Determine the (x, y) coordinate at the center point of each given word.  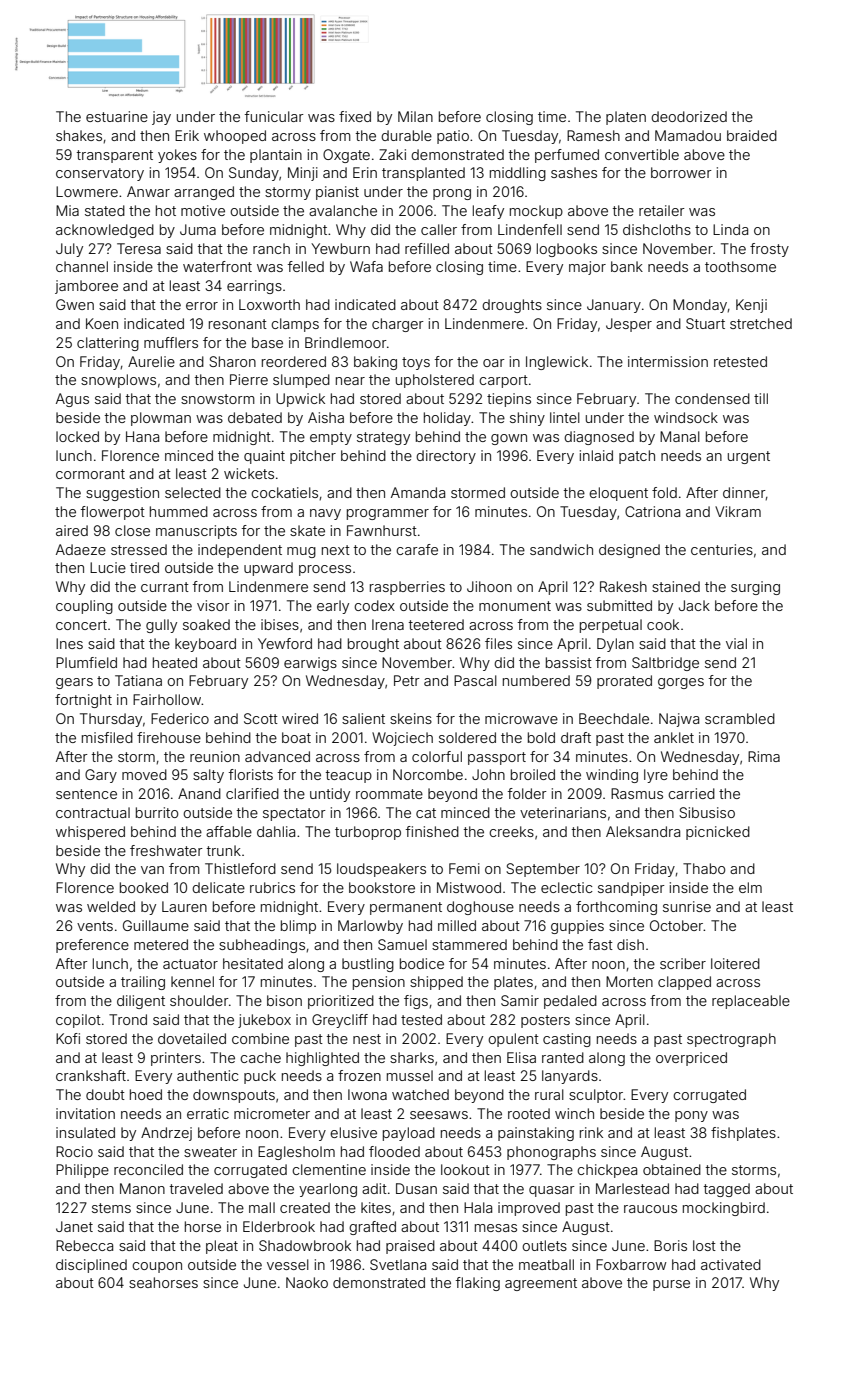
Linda (730, 229)
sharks (412, 1057)
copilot (78, 1021)
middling (518, 174)
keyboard (205, 645)
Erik (187, 135)
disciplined (91, 1266)
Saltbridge (665, 664)
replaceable (751, 1002)
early (333, 607)
